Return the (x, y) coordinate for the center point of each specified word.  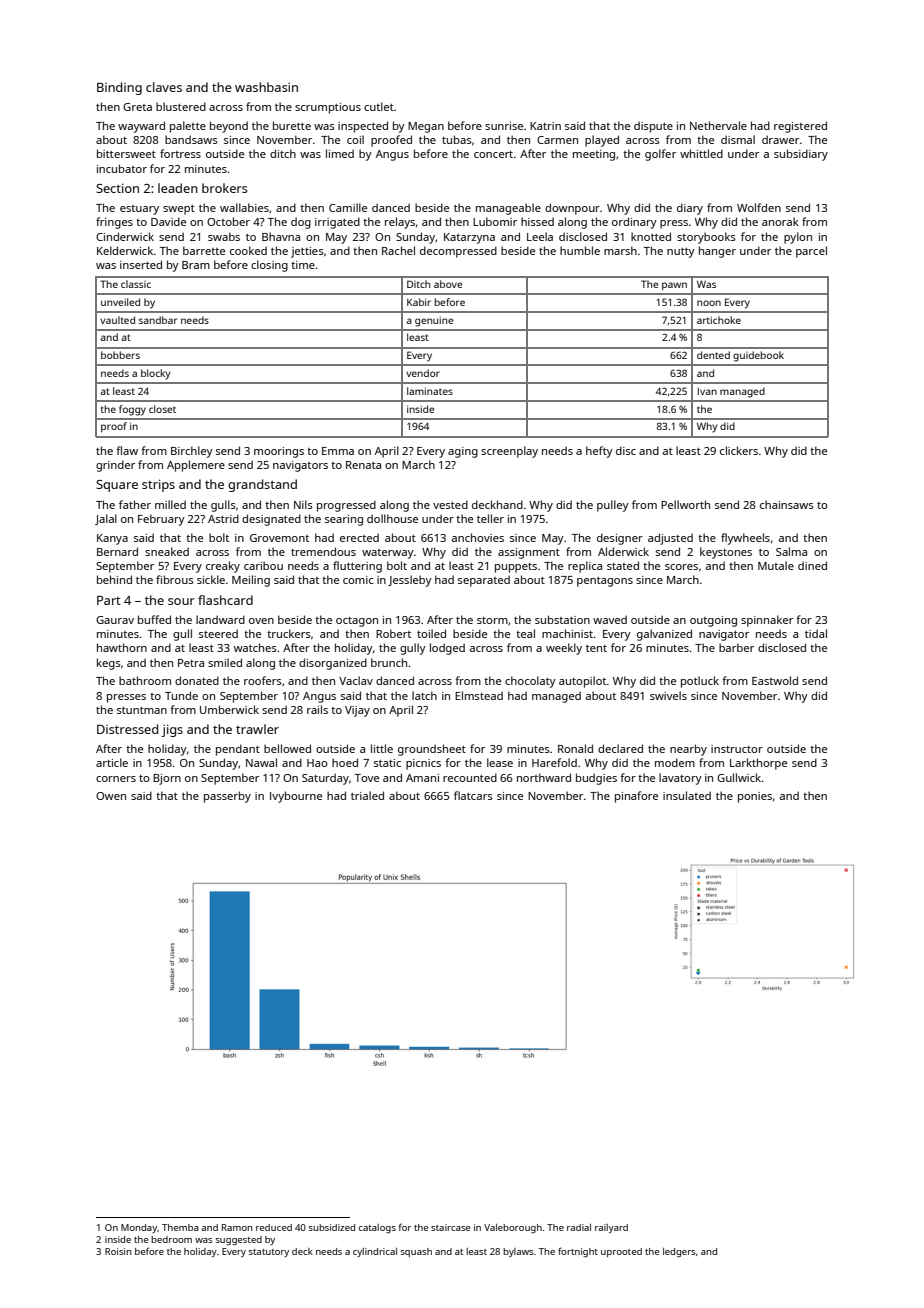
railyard (611, 1228)
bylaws (518, 1252)
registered (800, 127)
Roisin (118, 1251)
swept (179, 210)
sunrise (504, 126)
